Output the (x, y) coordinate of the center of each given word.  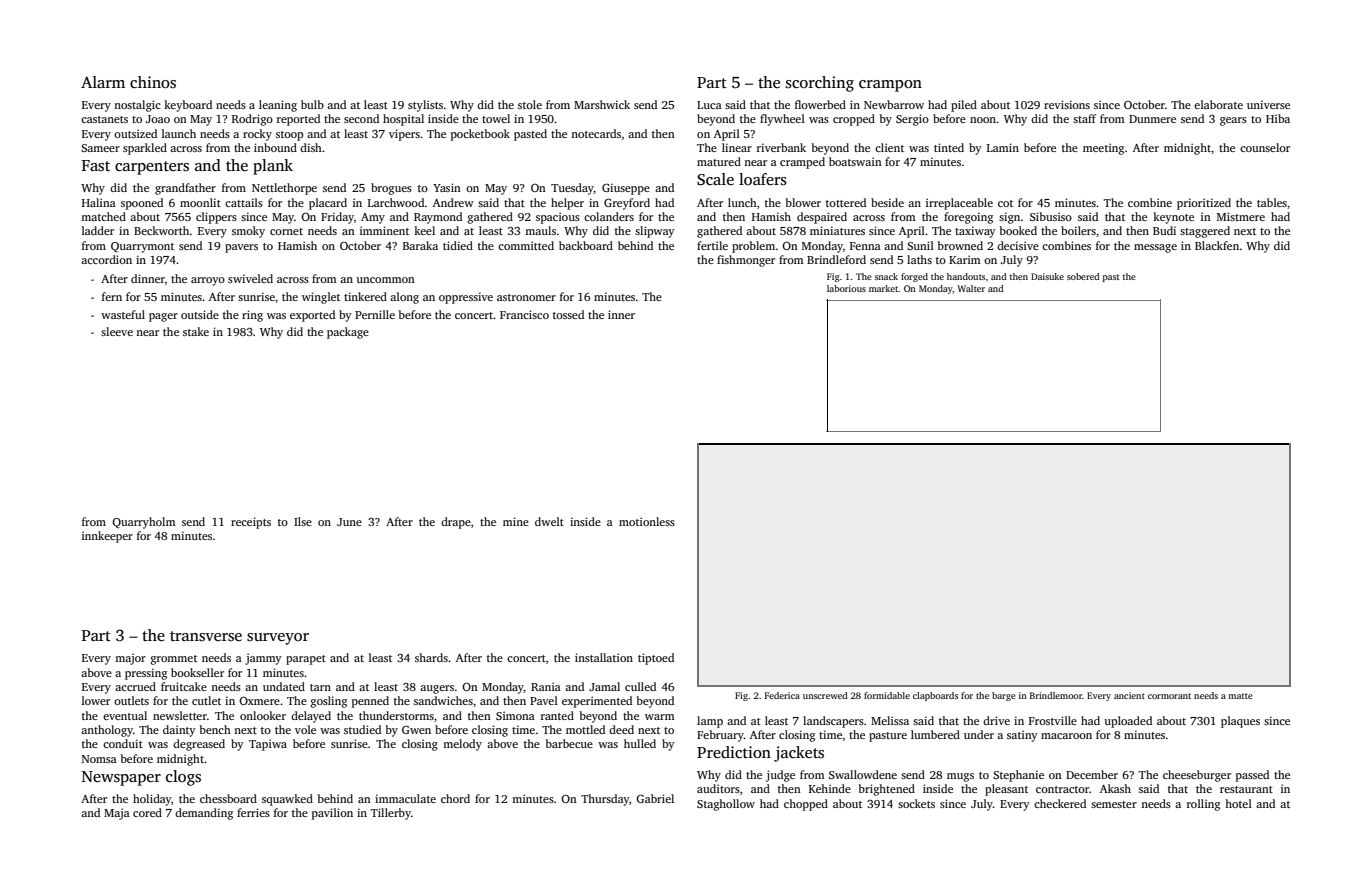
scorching (820, 84)
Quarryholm (144, 523)
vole (305, 729)
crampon (890, 86)
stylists (425, 106)
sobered (1083, 276)
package (348, 333)
